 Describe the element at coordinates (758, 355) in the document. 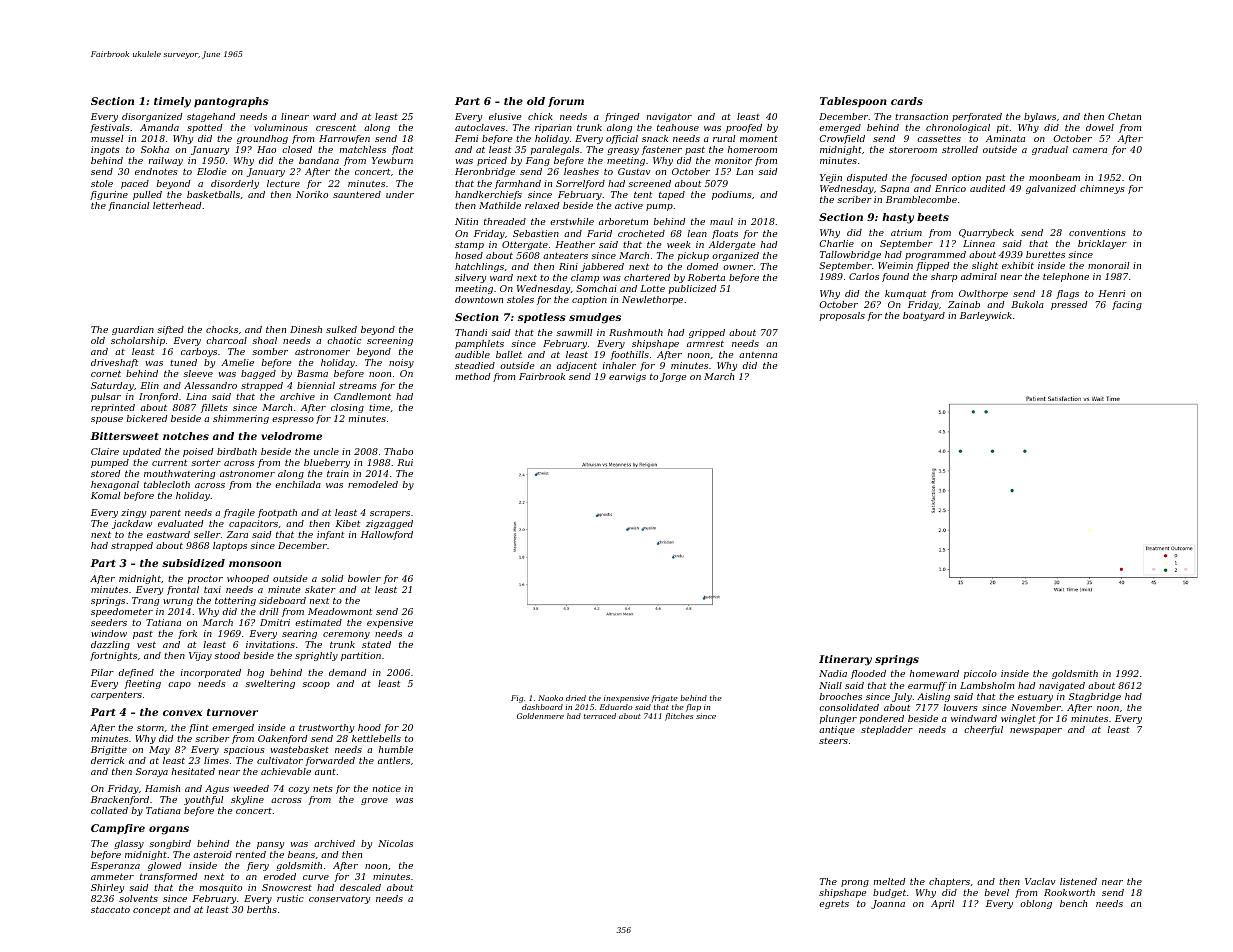

I see `antenna` at that location.
